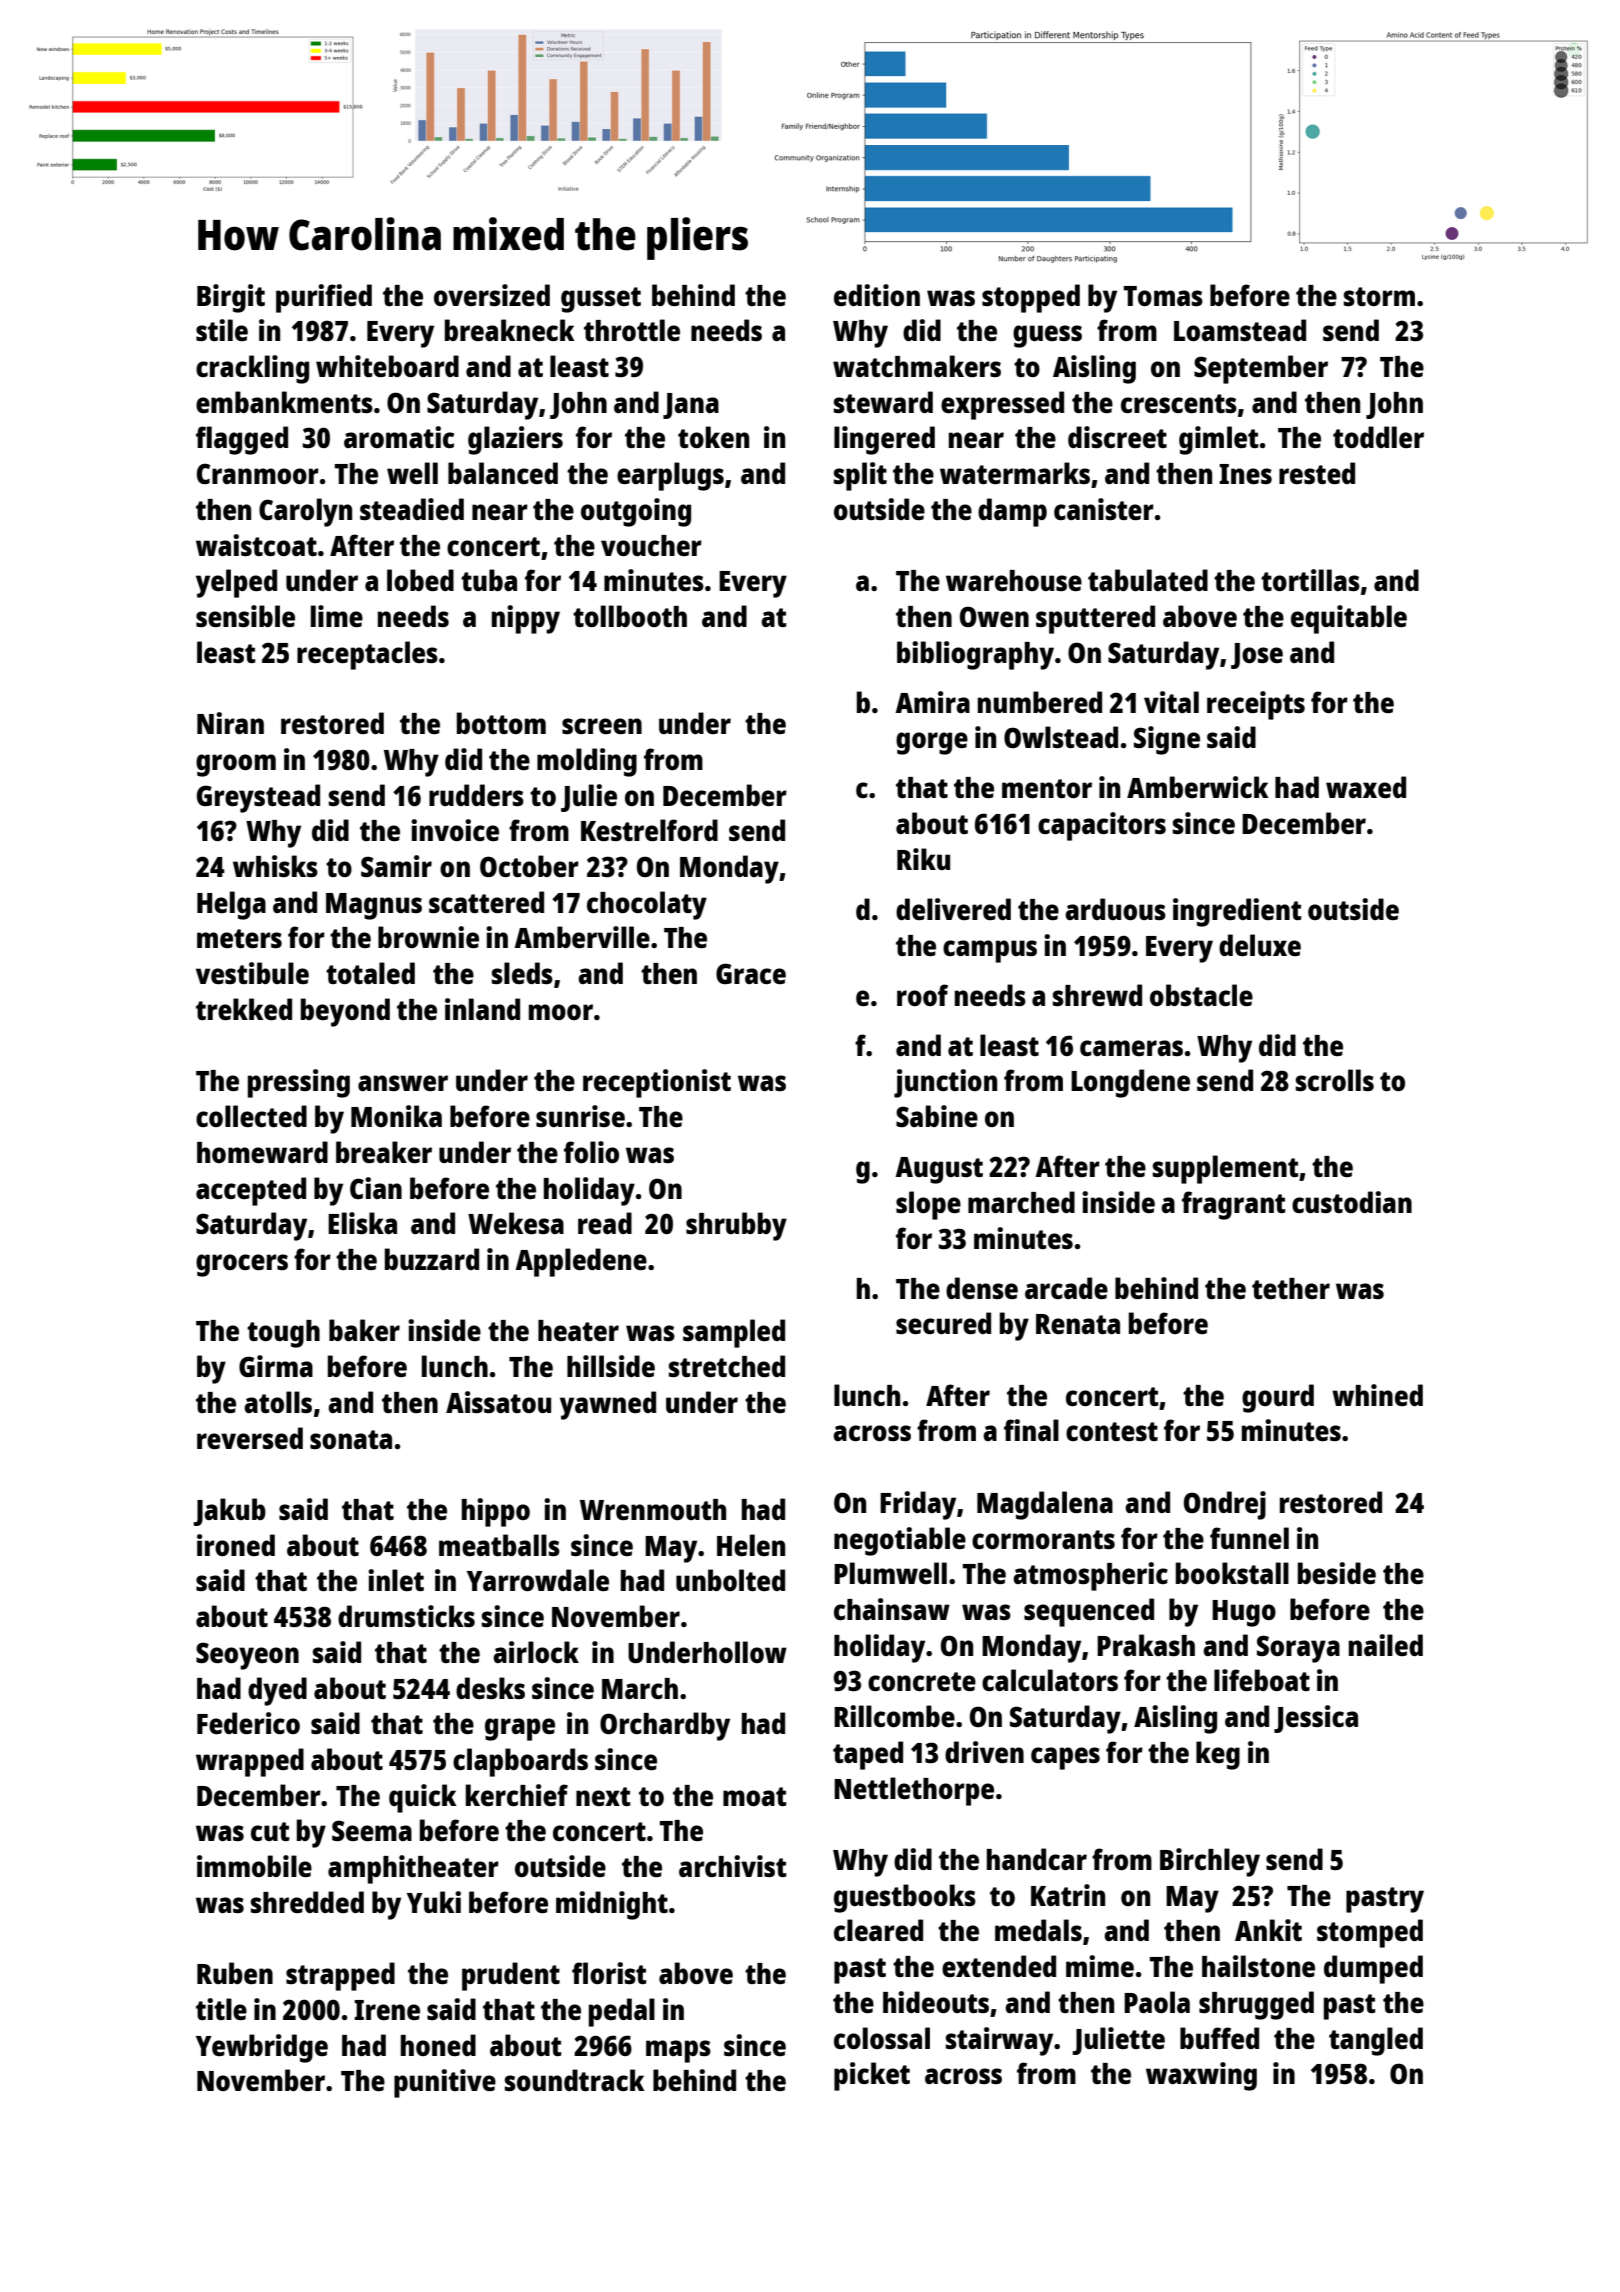 Image resolution: width=1620 pixels, height=2292 pixels. Describe the element at coordinates (1012, 512) in the document. I see `damp` at that location.
